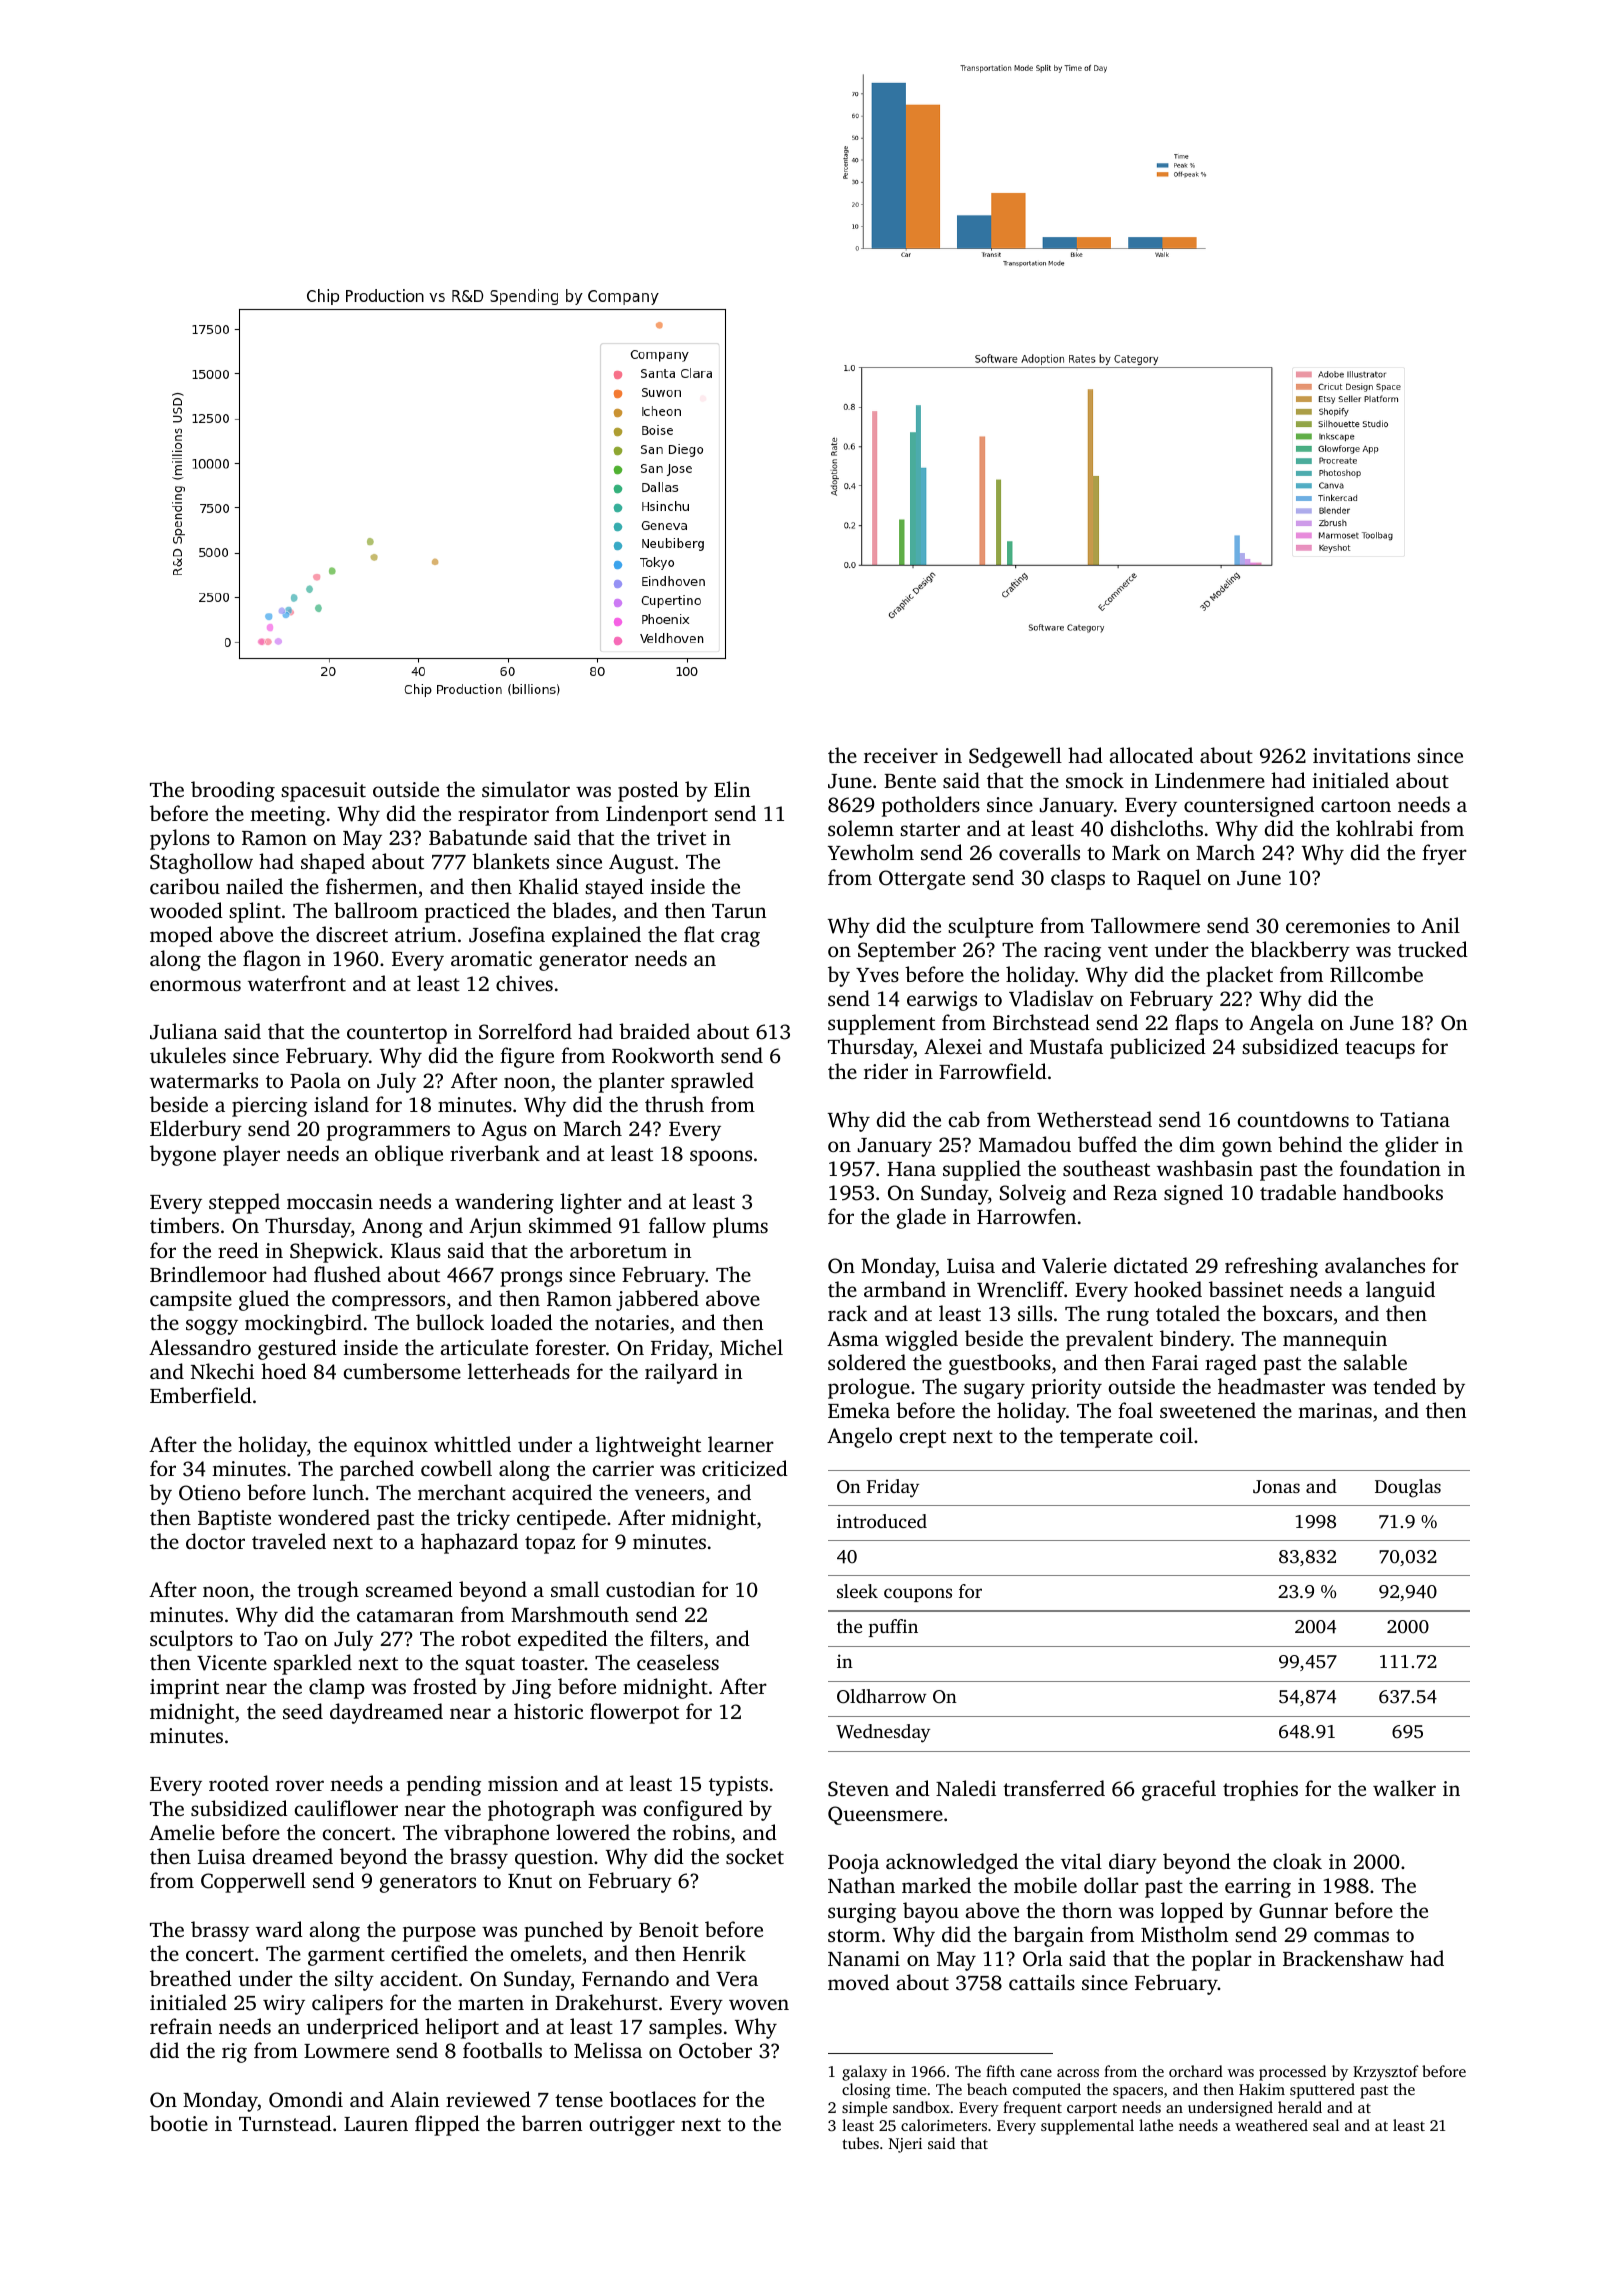  What do you see at coordinates (338, 1492) in the document?
I see `lunch` at bounding box center [338, 1492].
